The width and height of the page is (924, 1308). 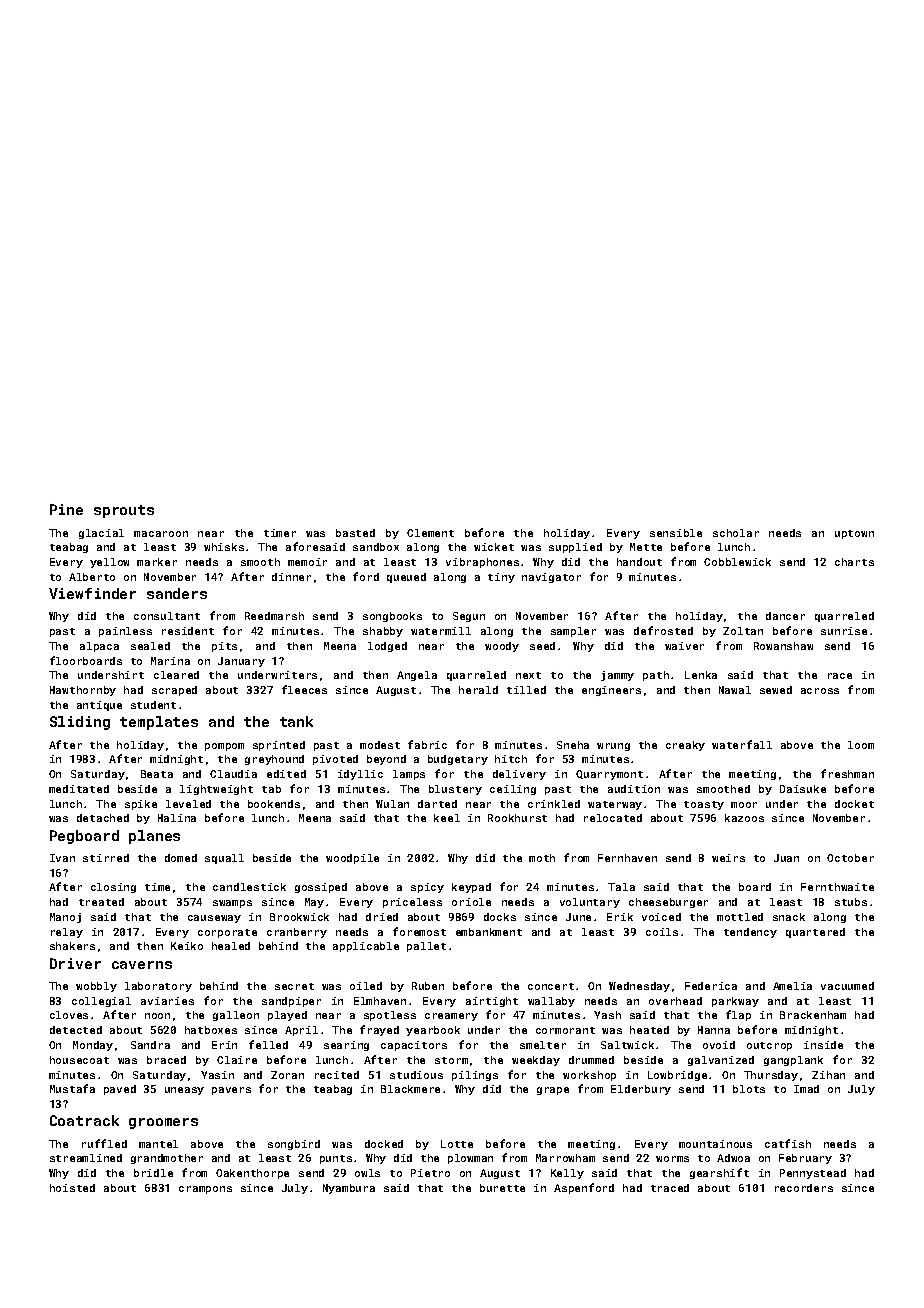 I want to click on woodpile, so click(x=352, y=859).
